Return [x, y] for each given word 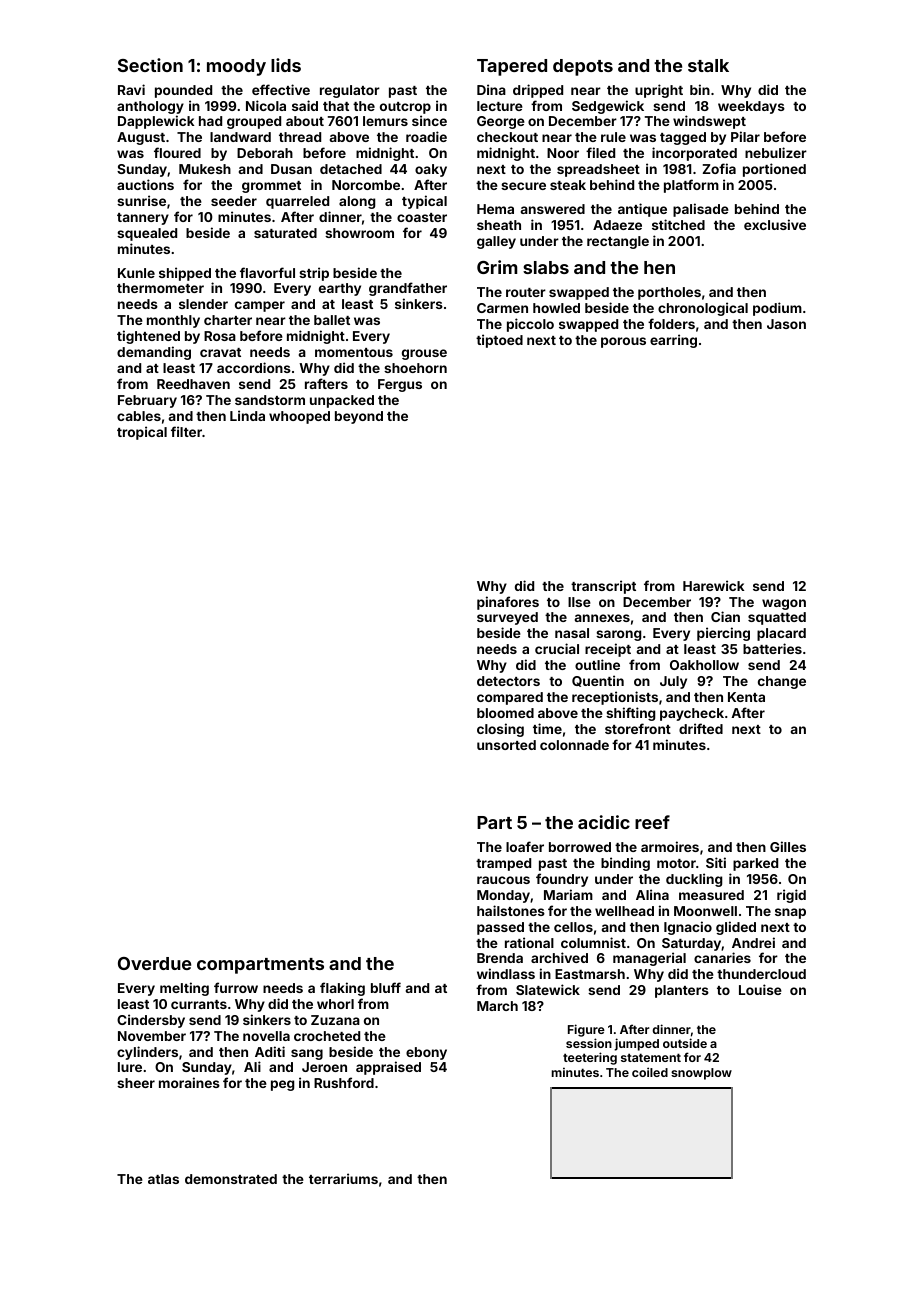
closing [500, 730]
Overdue [154, 963]
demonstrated [231, 1179]
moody [236, 67]
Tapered [512, 67]
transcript [603, 587]
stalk [708, 65]
